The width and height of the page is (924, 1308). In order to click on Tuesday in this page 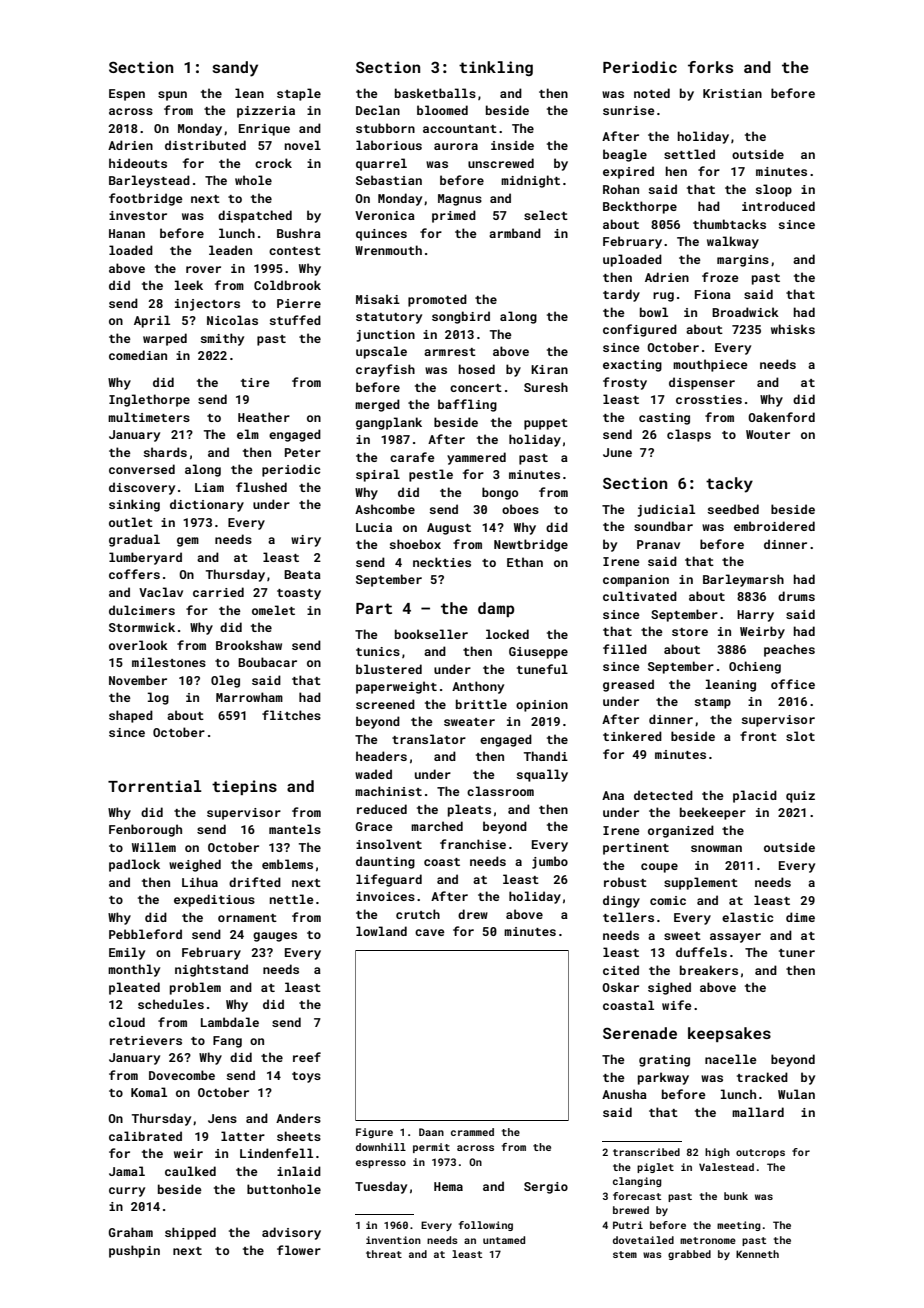, I will do `click(381, 1187)`.
